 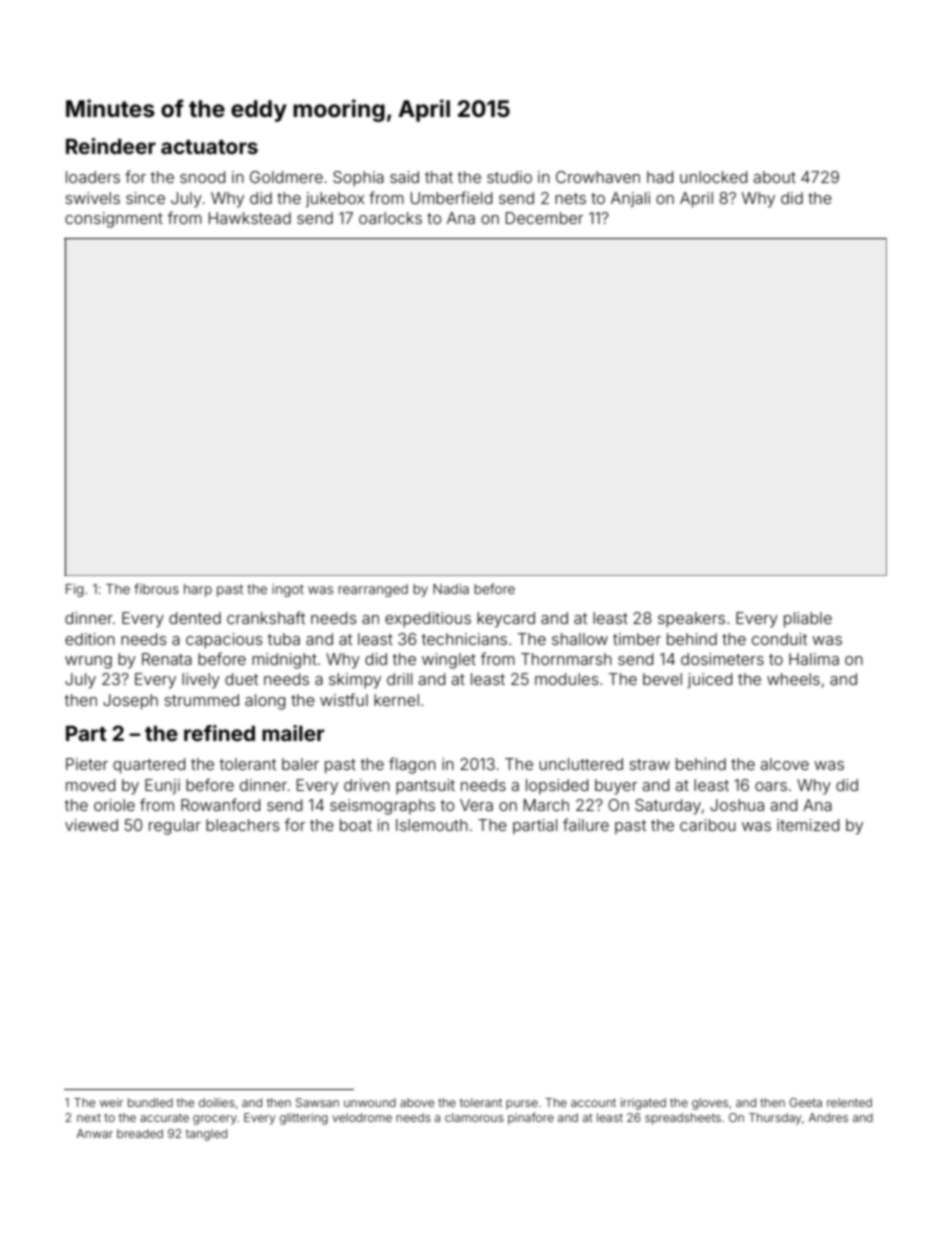 What do you see at coordinates (201, 700) in the image?
I see `strummed` at bounding box center [201, 700].
